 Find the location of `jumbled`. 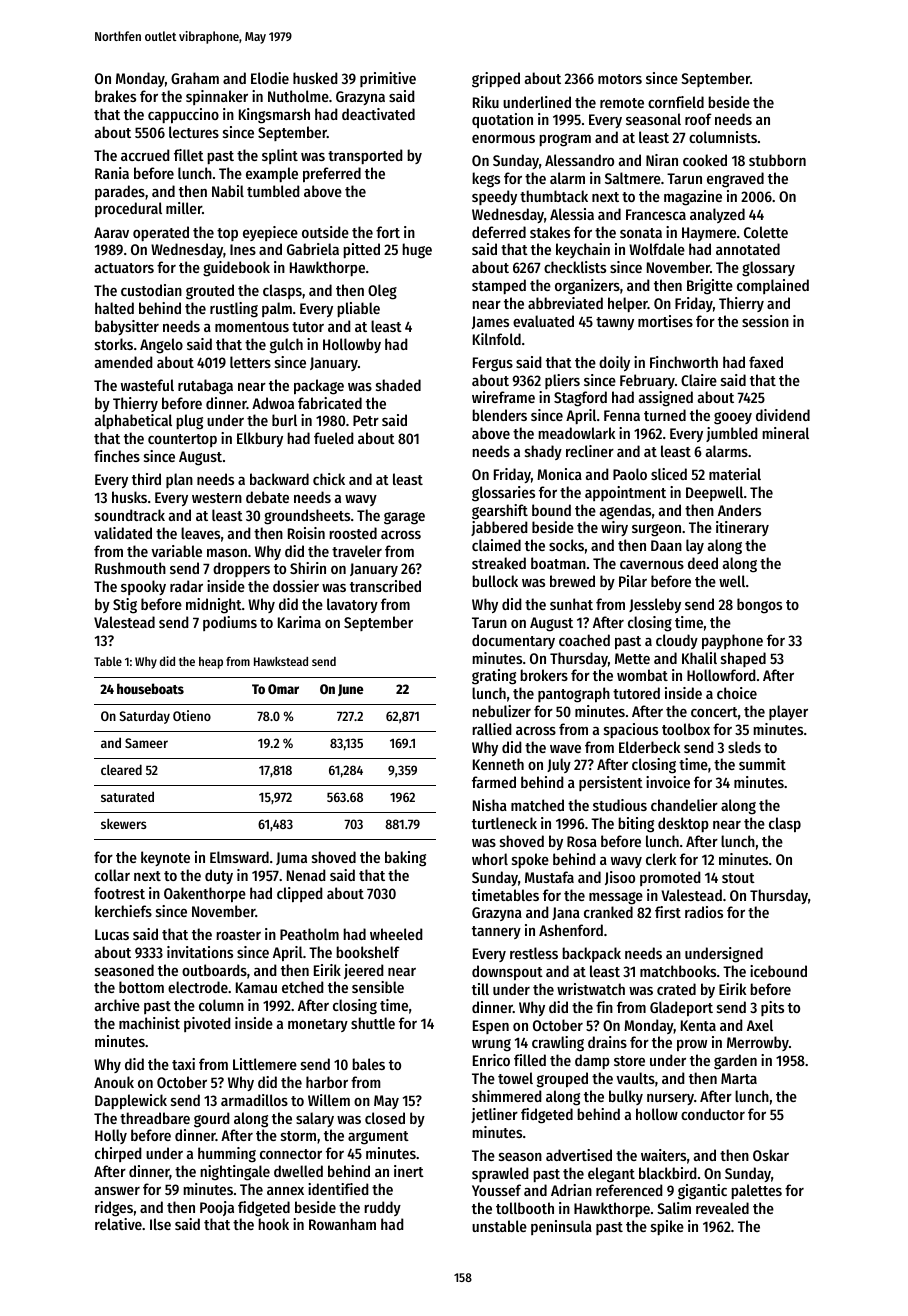

jumbled is located at coordinates (732, 434).
